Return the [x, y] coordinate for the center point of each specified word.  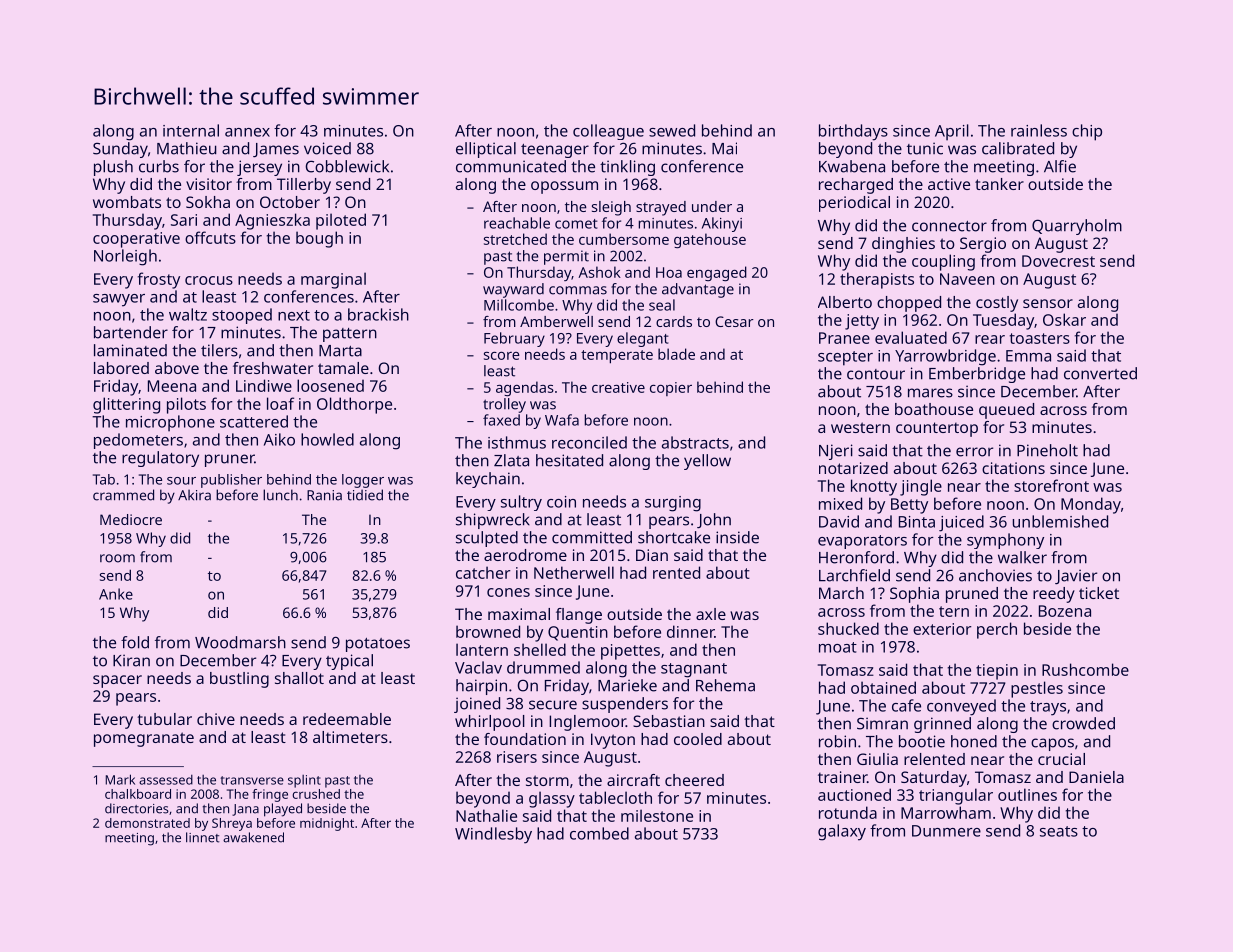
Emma [1028, 356]
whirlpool [490, 723]
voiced [327, 148]
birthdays [853, 132]
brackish [378, 314]
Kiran [131, 660]
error [974, 452]
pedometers [138, 441]
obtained [883, 687]
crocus [209, 280]
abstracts [695, 442]
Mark [120, 779]
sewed [672, 130]
